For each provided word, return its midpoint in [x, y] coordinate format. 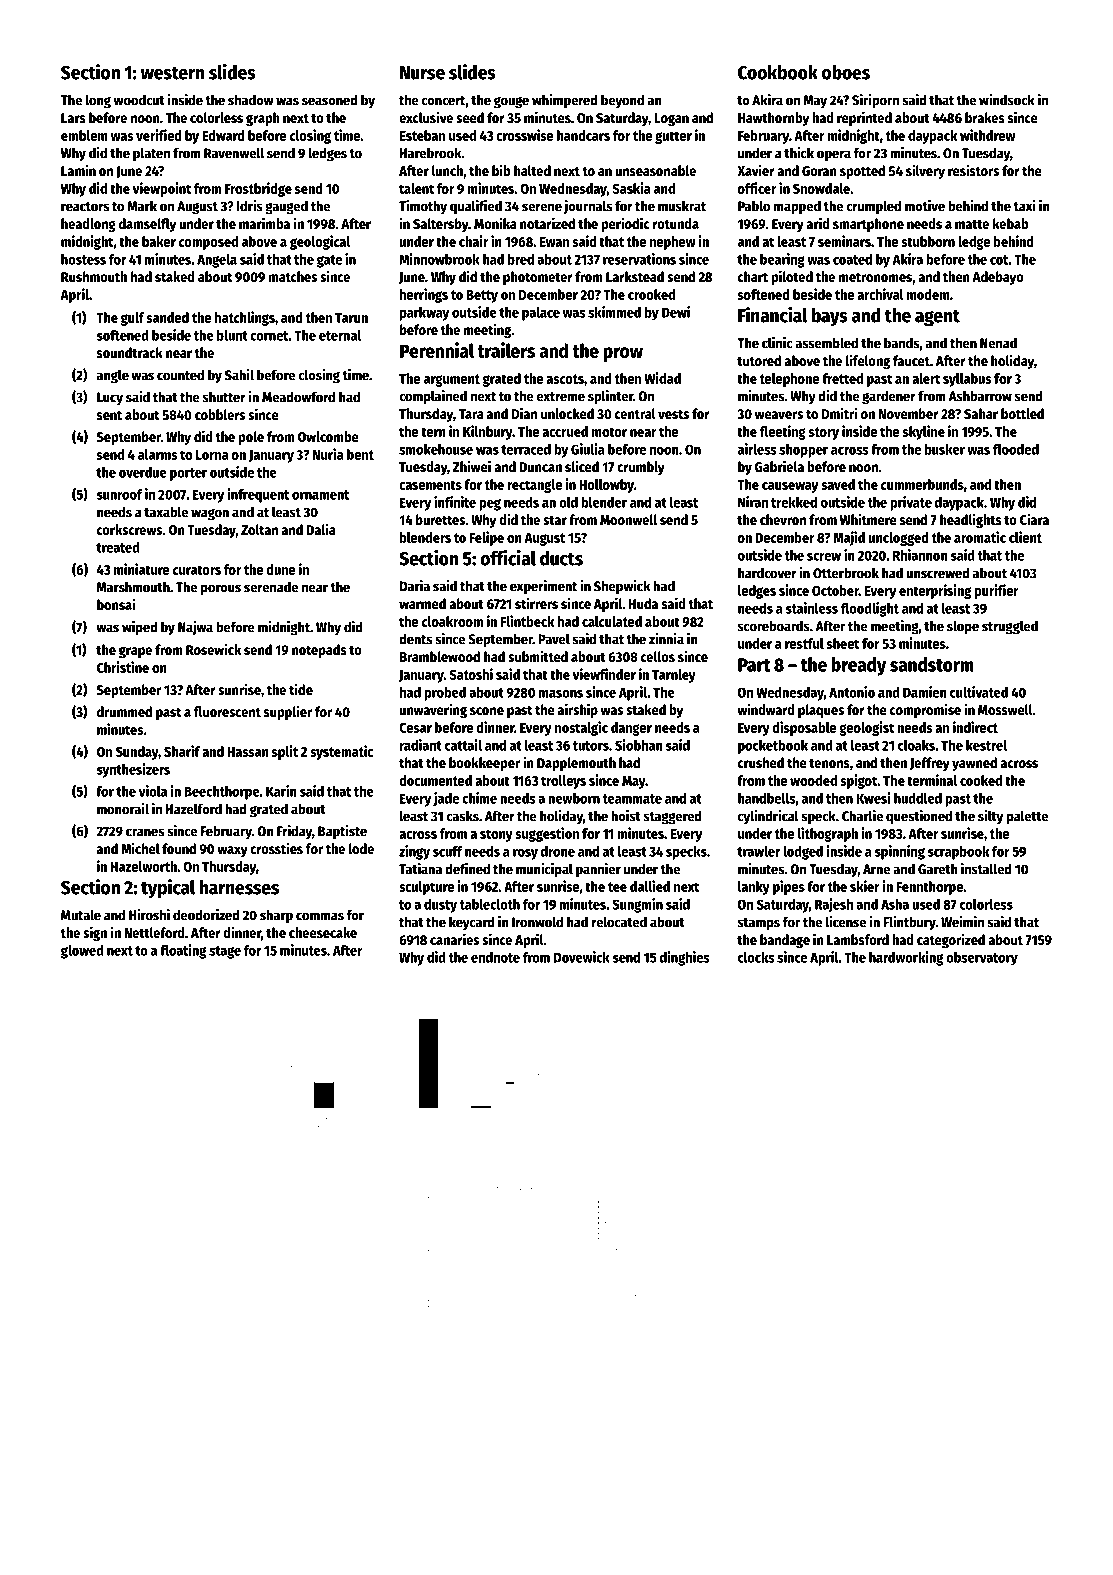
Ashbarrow [980, 396]
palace [541, 314]
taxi [1024, 206]
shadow [251, 100]
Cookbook [778, 72]
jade [446, 799]
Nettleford [154, 932]
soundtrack [130, 352]
